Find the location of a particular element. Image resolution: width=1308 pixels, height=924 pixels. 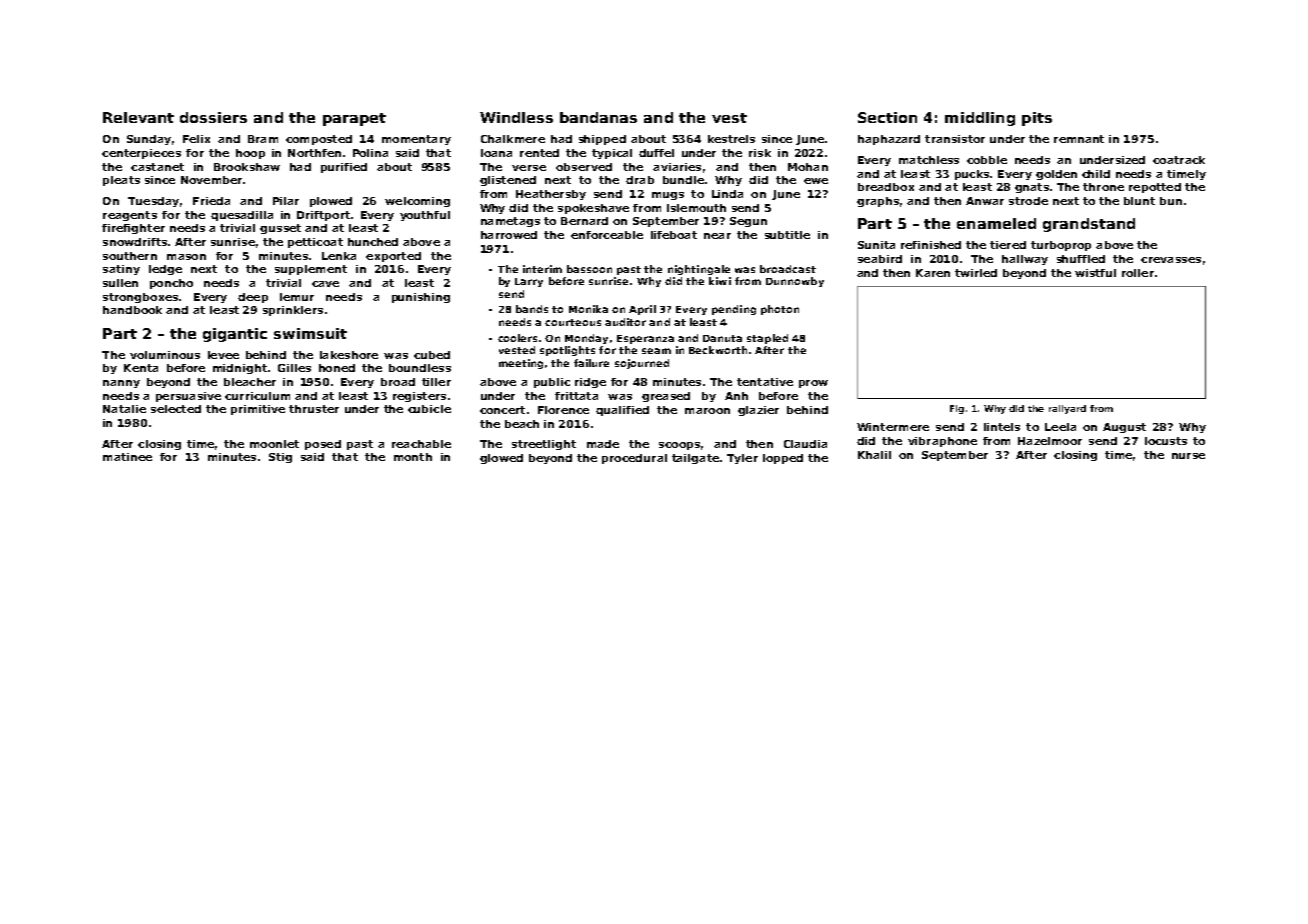

pits is located at coordinates (1037, 119).
